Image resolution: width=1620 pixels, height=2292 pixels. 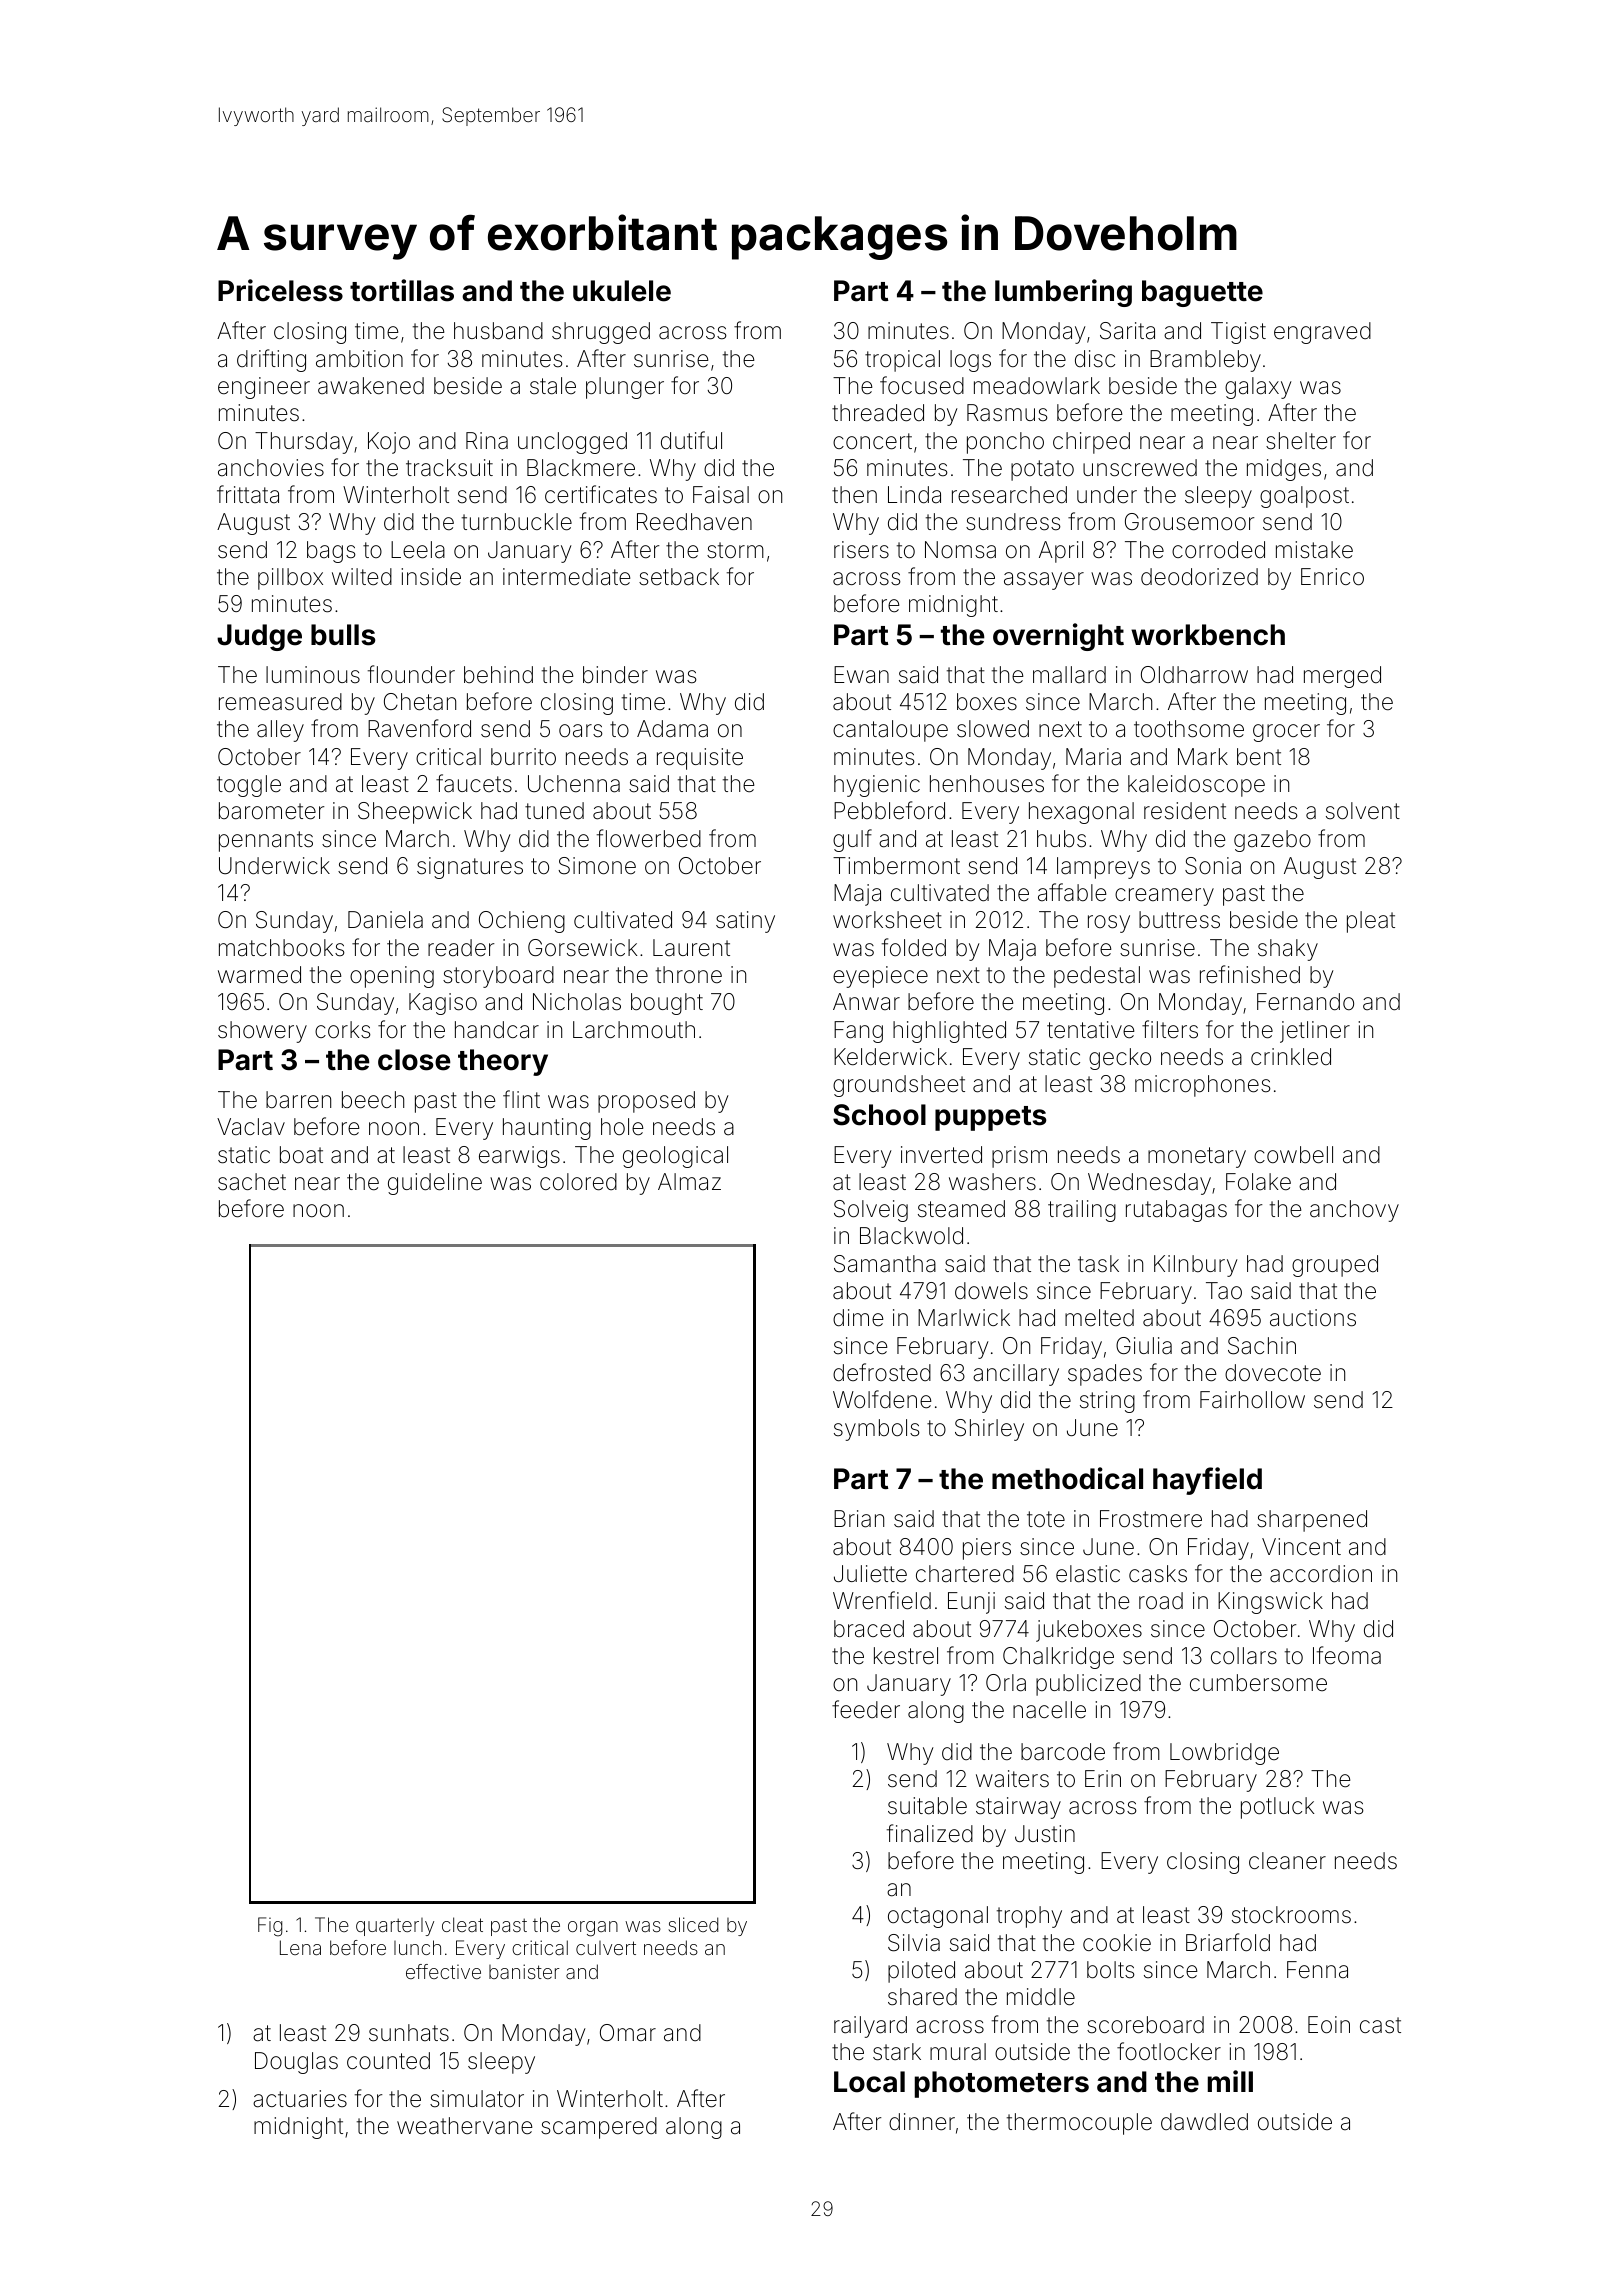 What do you see at coordinates (625, 388) in the document?
I see `plunger` at bounding box center [625, 388].
